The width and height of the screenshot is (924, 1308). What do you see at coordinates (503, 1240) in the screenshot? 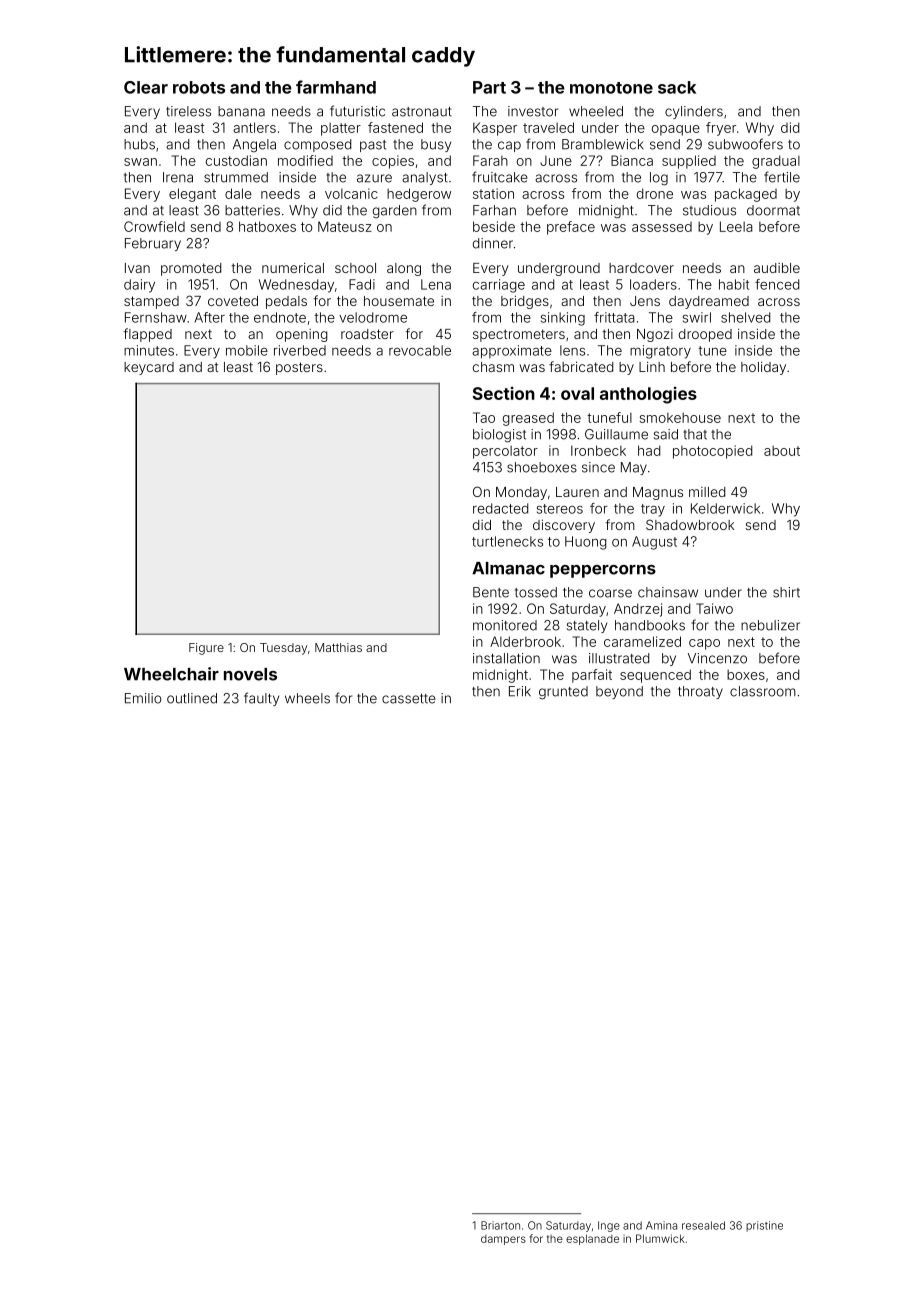
I see `dampers` at bounding box center [503, 1240].
